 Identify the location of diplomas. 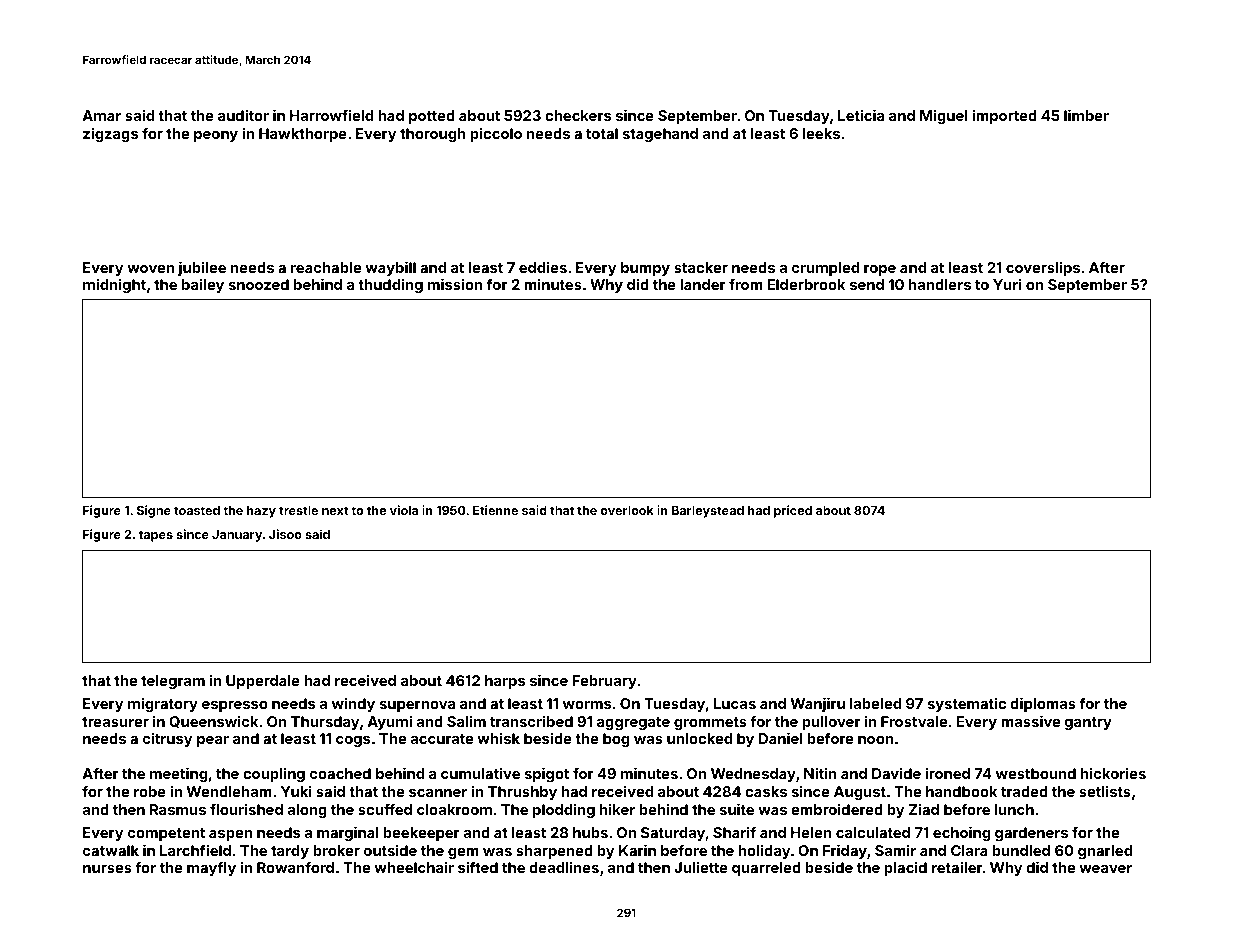
(1043, 704).
